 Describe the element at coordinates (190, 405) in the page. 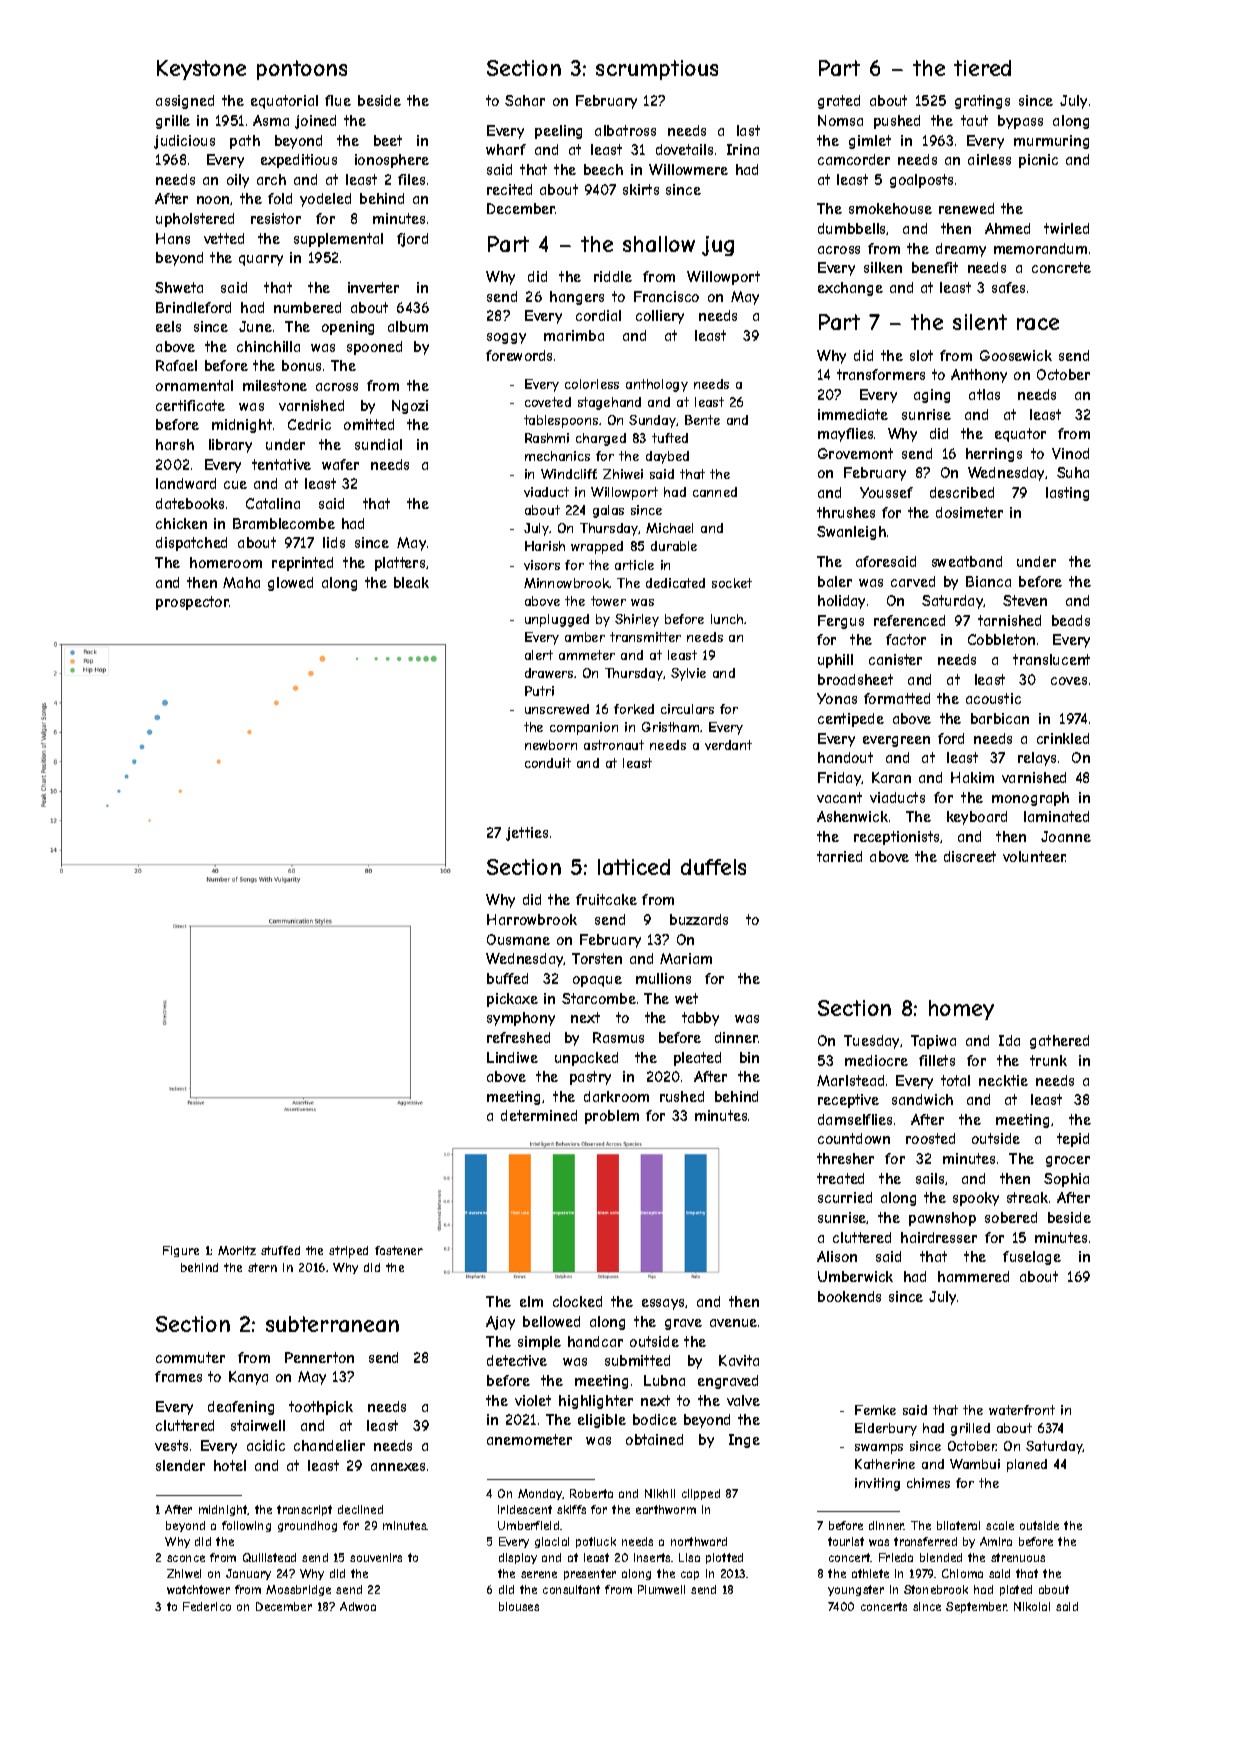

I see `certificate` at that location.
